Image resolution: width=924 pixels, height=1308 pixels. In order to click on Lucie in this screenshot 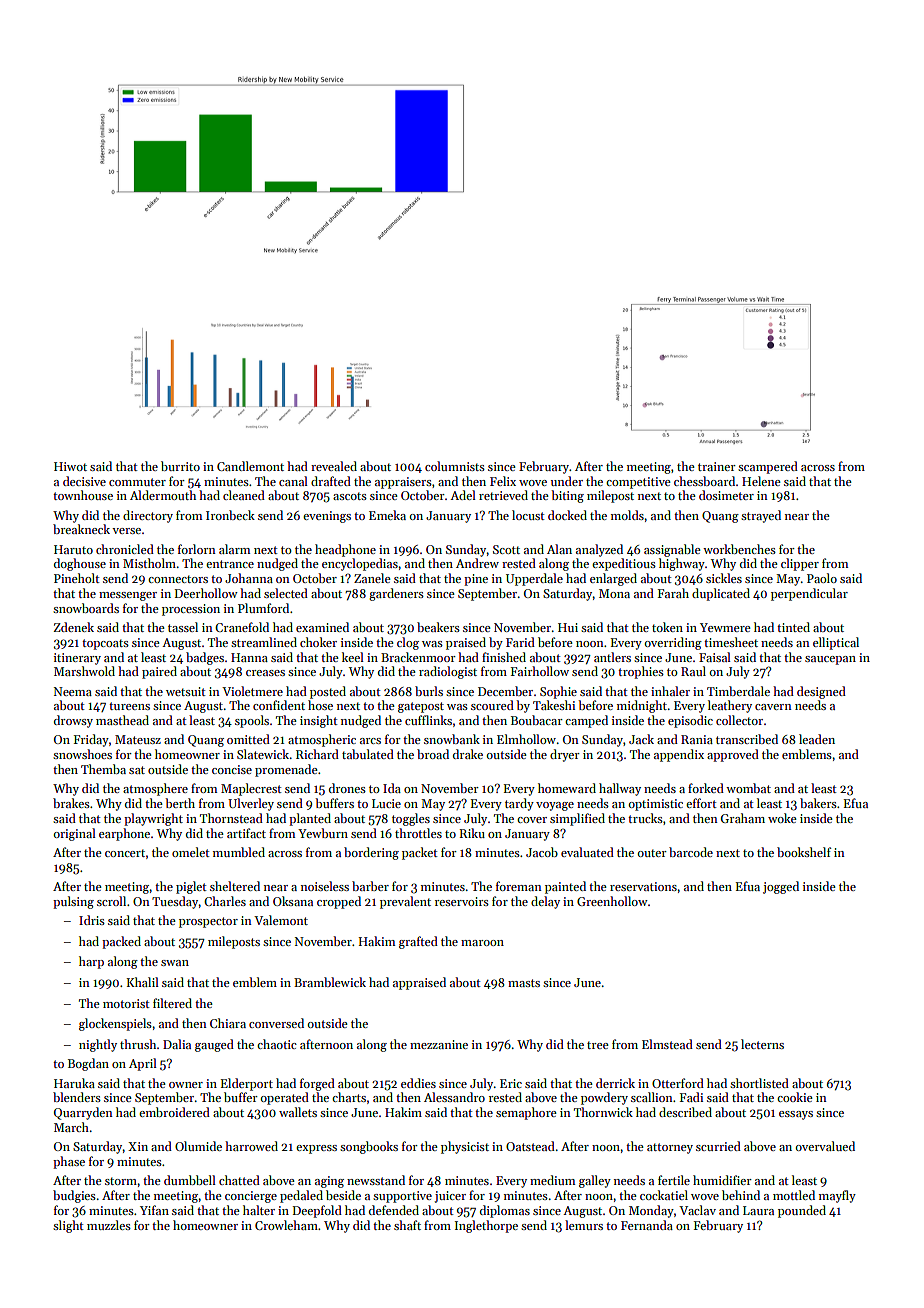, I will do `click(386, 803)`.
